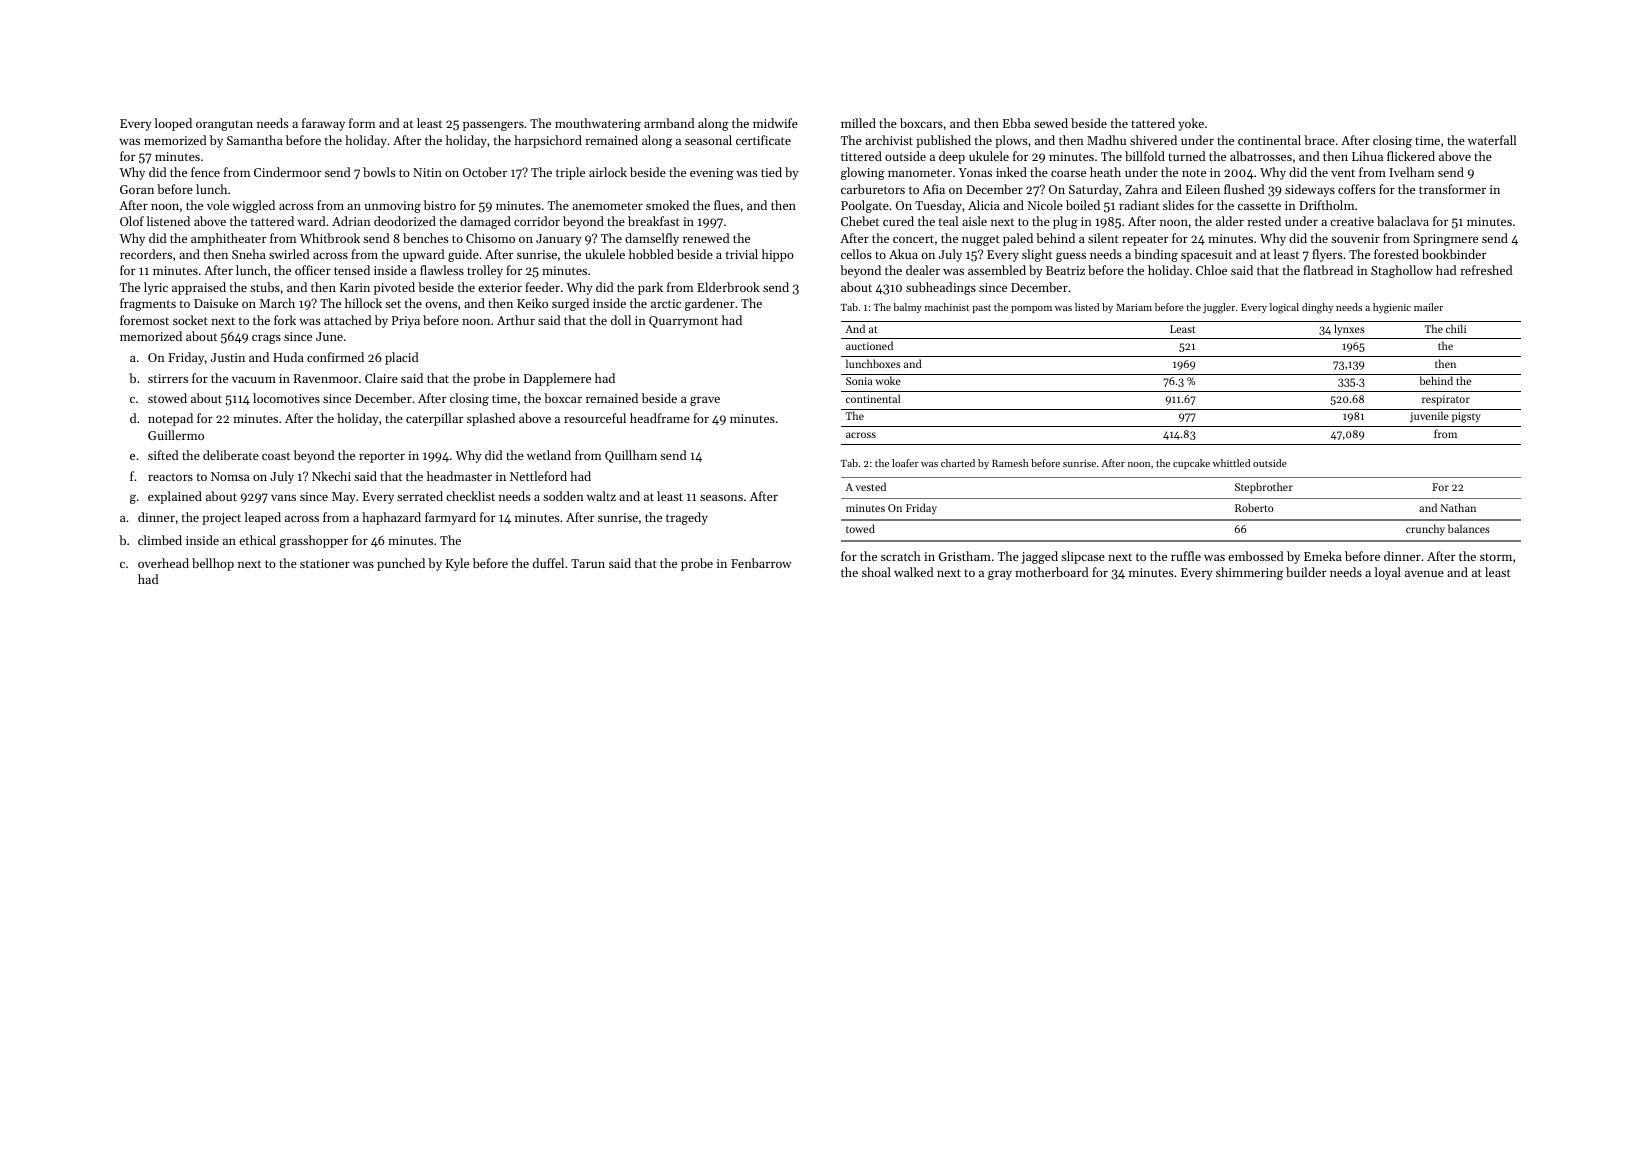  I want to click on vacuum, so click(254, 380).
